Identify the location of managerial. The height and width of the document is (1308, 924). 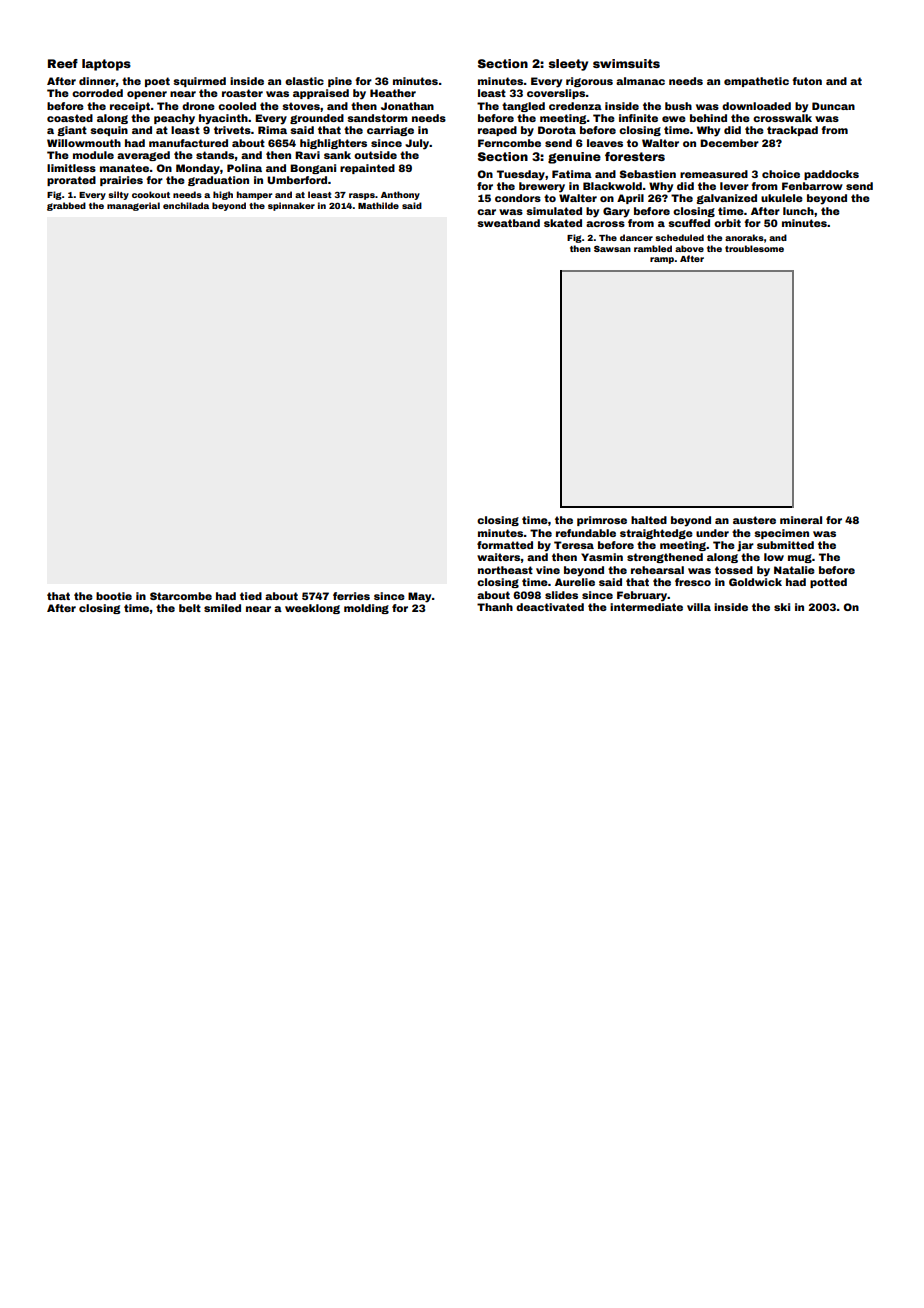
(133, 206).
